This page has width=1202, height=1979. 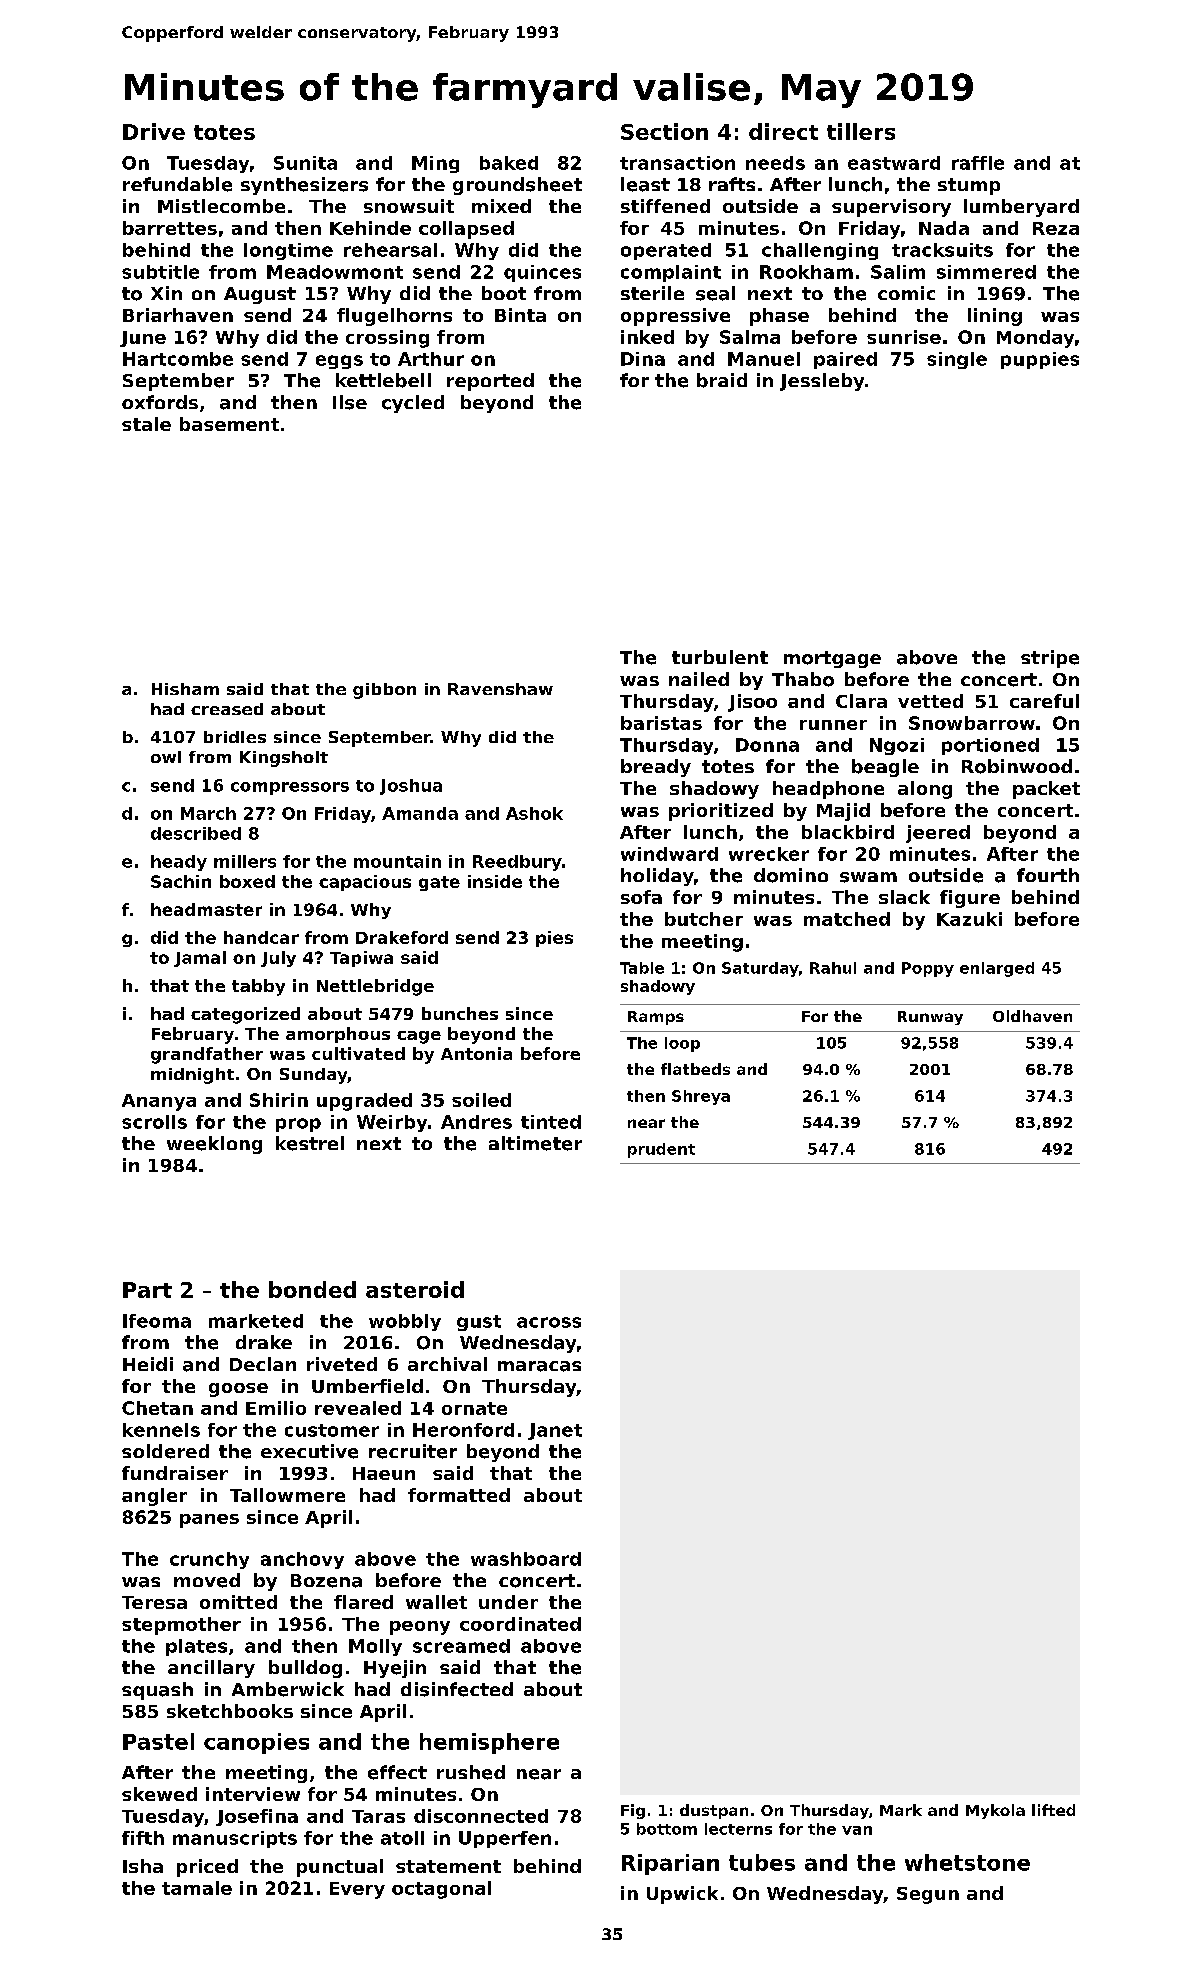 What do you see at coordinates (661, 1150) in the page?
I see `prudent` at bounding box center [661, 1150].
